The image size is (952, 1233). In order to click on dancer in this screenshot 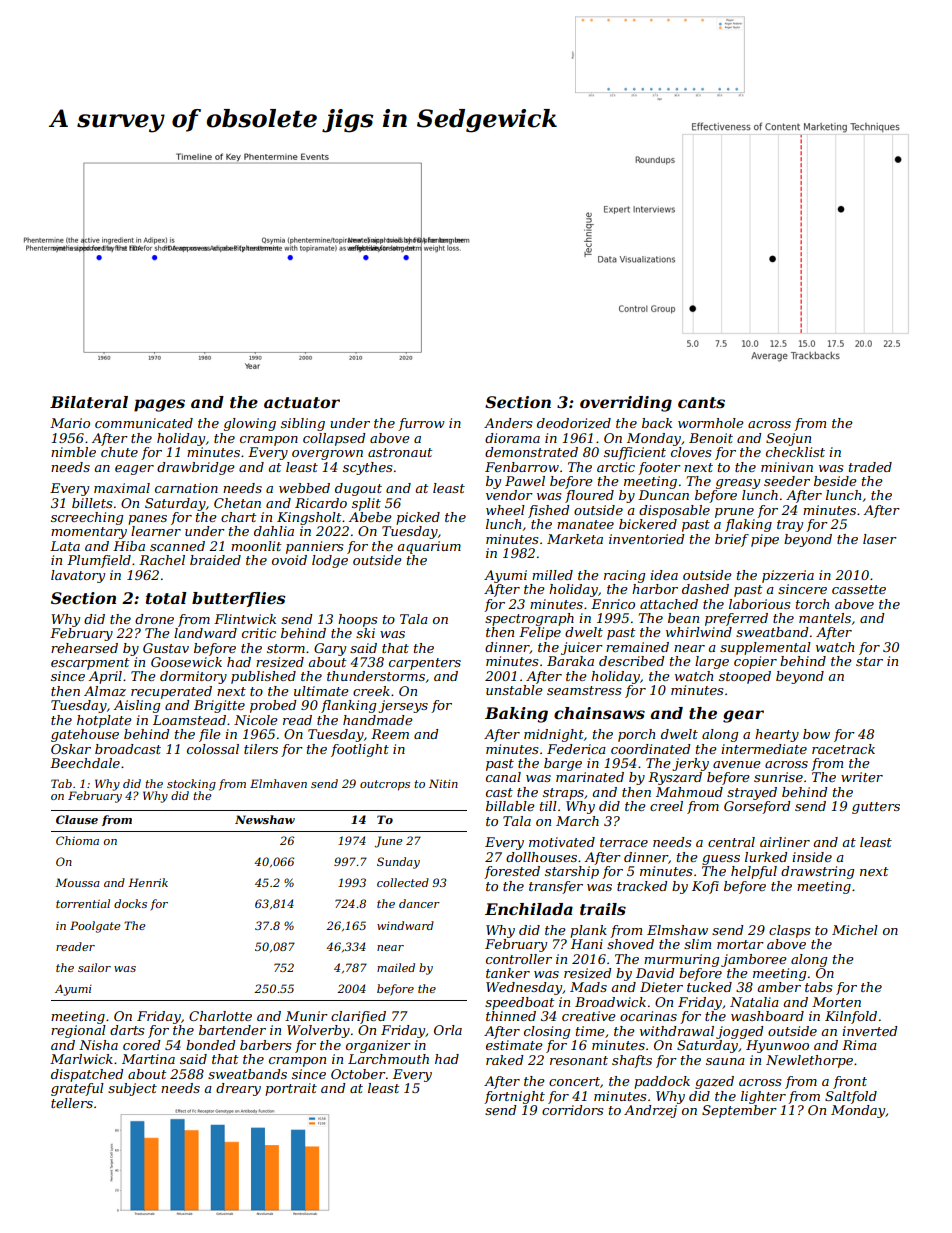, I will do `click(419, 903)`.
